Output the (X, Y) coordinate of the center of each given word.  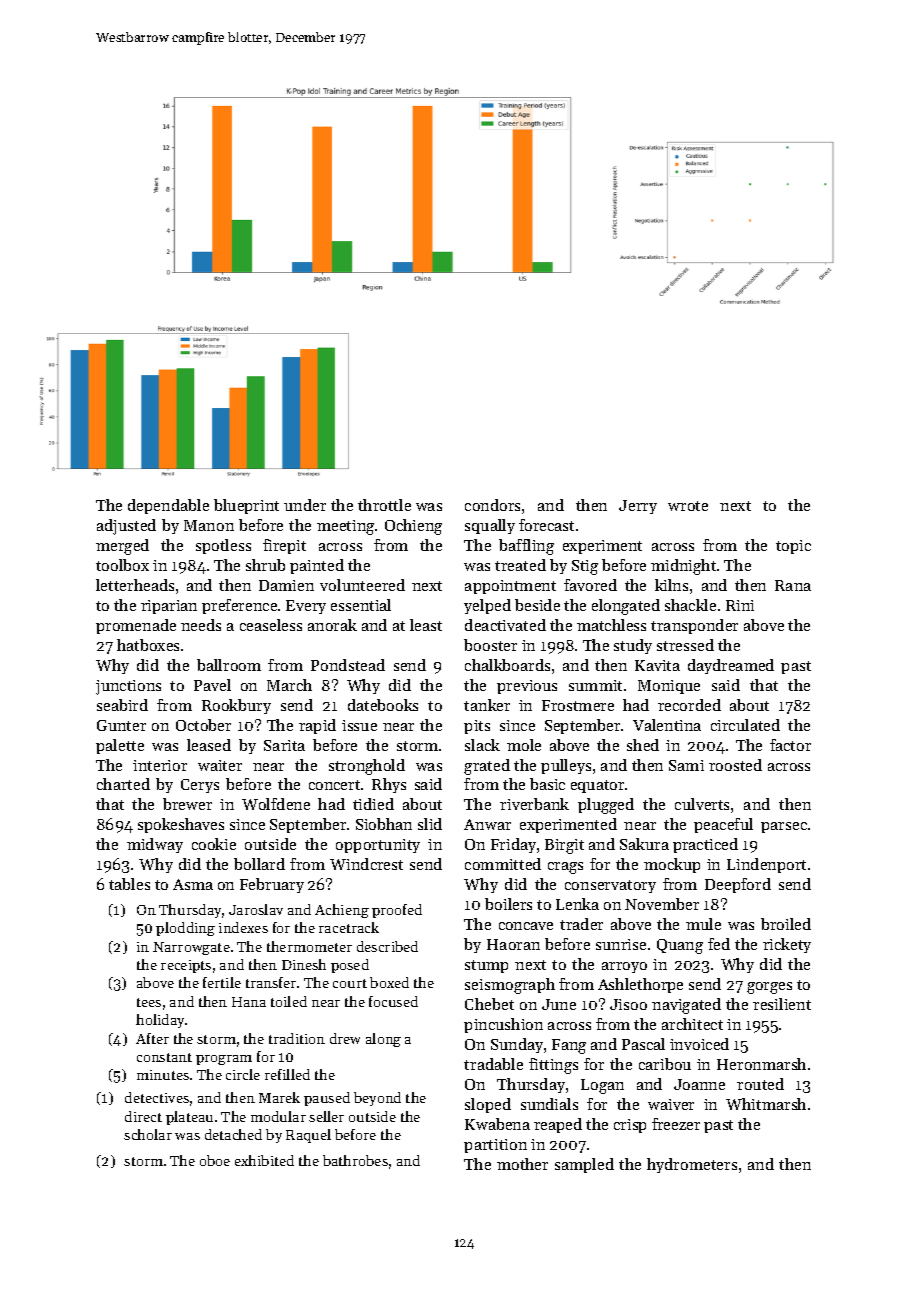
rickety (787, 945)
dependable (168, 506)
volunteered (362, 585)
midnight (683, 567)
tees (149, 1002)
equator (597, 786)
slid (430, 824)
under (305, 505)
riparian (169, 607)
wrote (688, 506)
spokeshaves (181, 825)
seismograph (510, 986)
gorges (769, 988)
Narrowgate (191, 948)
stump (486, 966)
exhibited (264, 1160)
